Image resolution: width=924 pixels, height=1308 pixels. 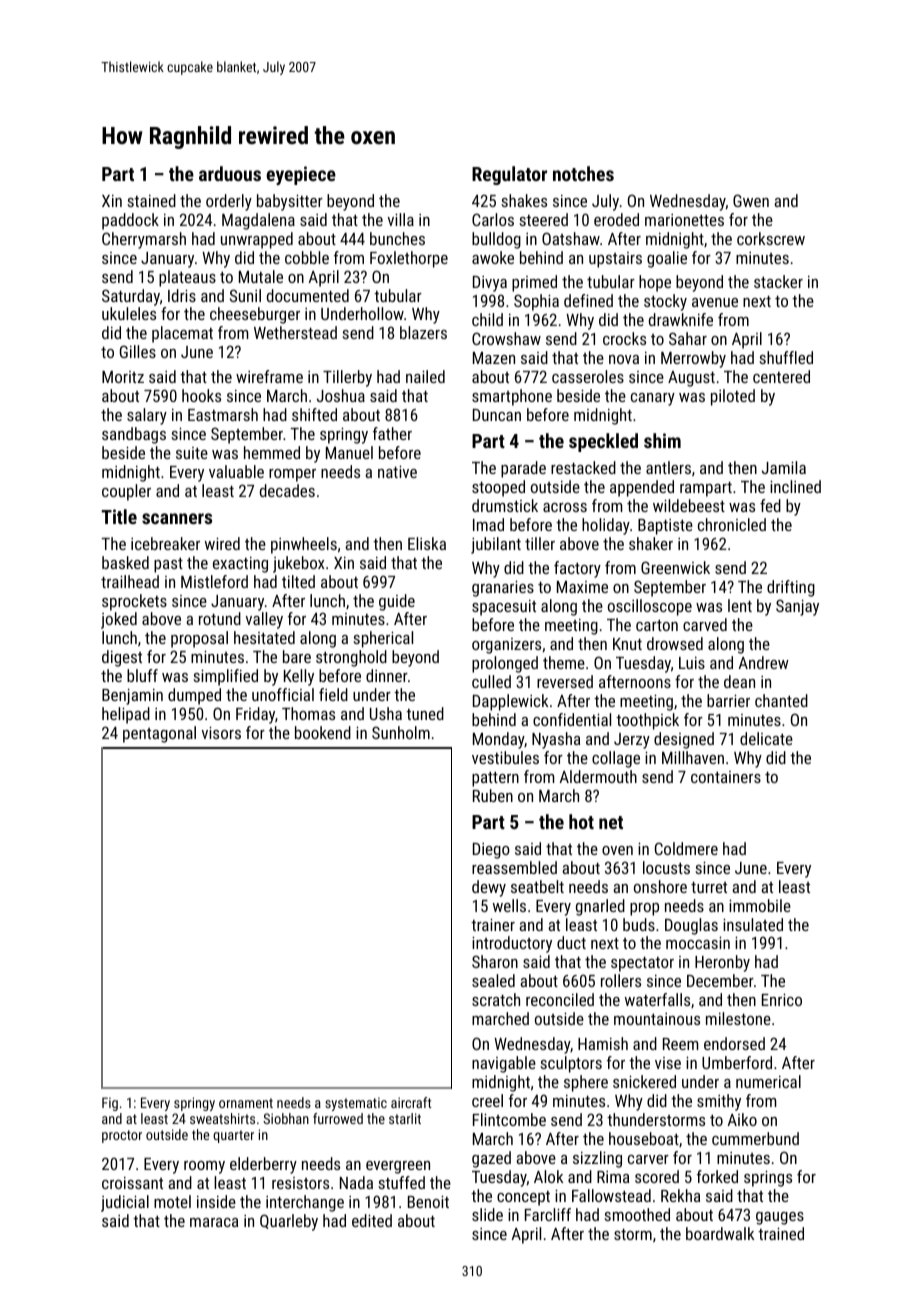 What do you see at coordinates (719, 1102) in the screenshot?
I see `smithy` at bounding box center [719, 1102].
